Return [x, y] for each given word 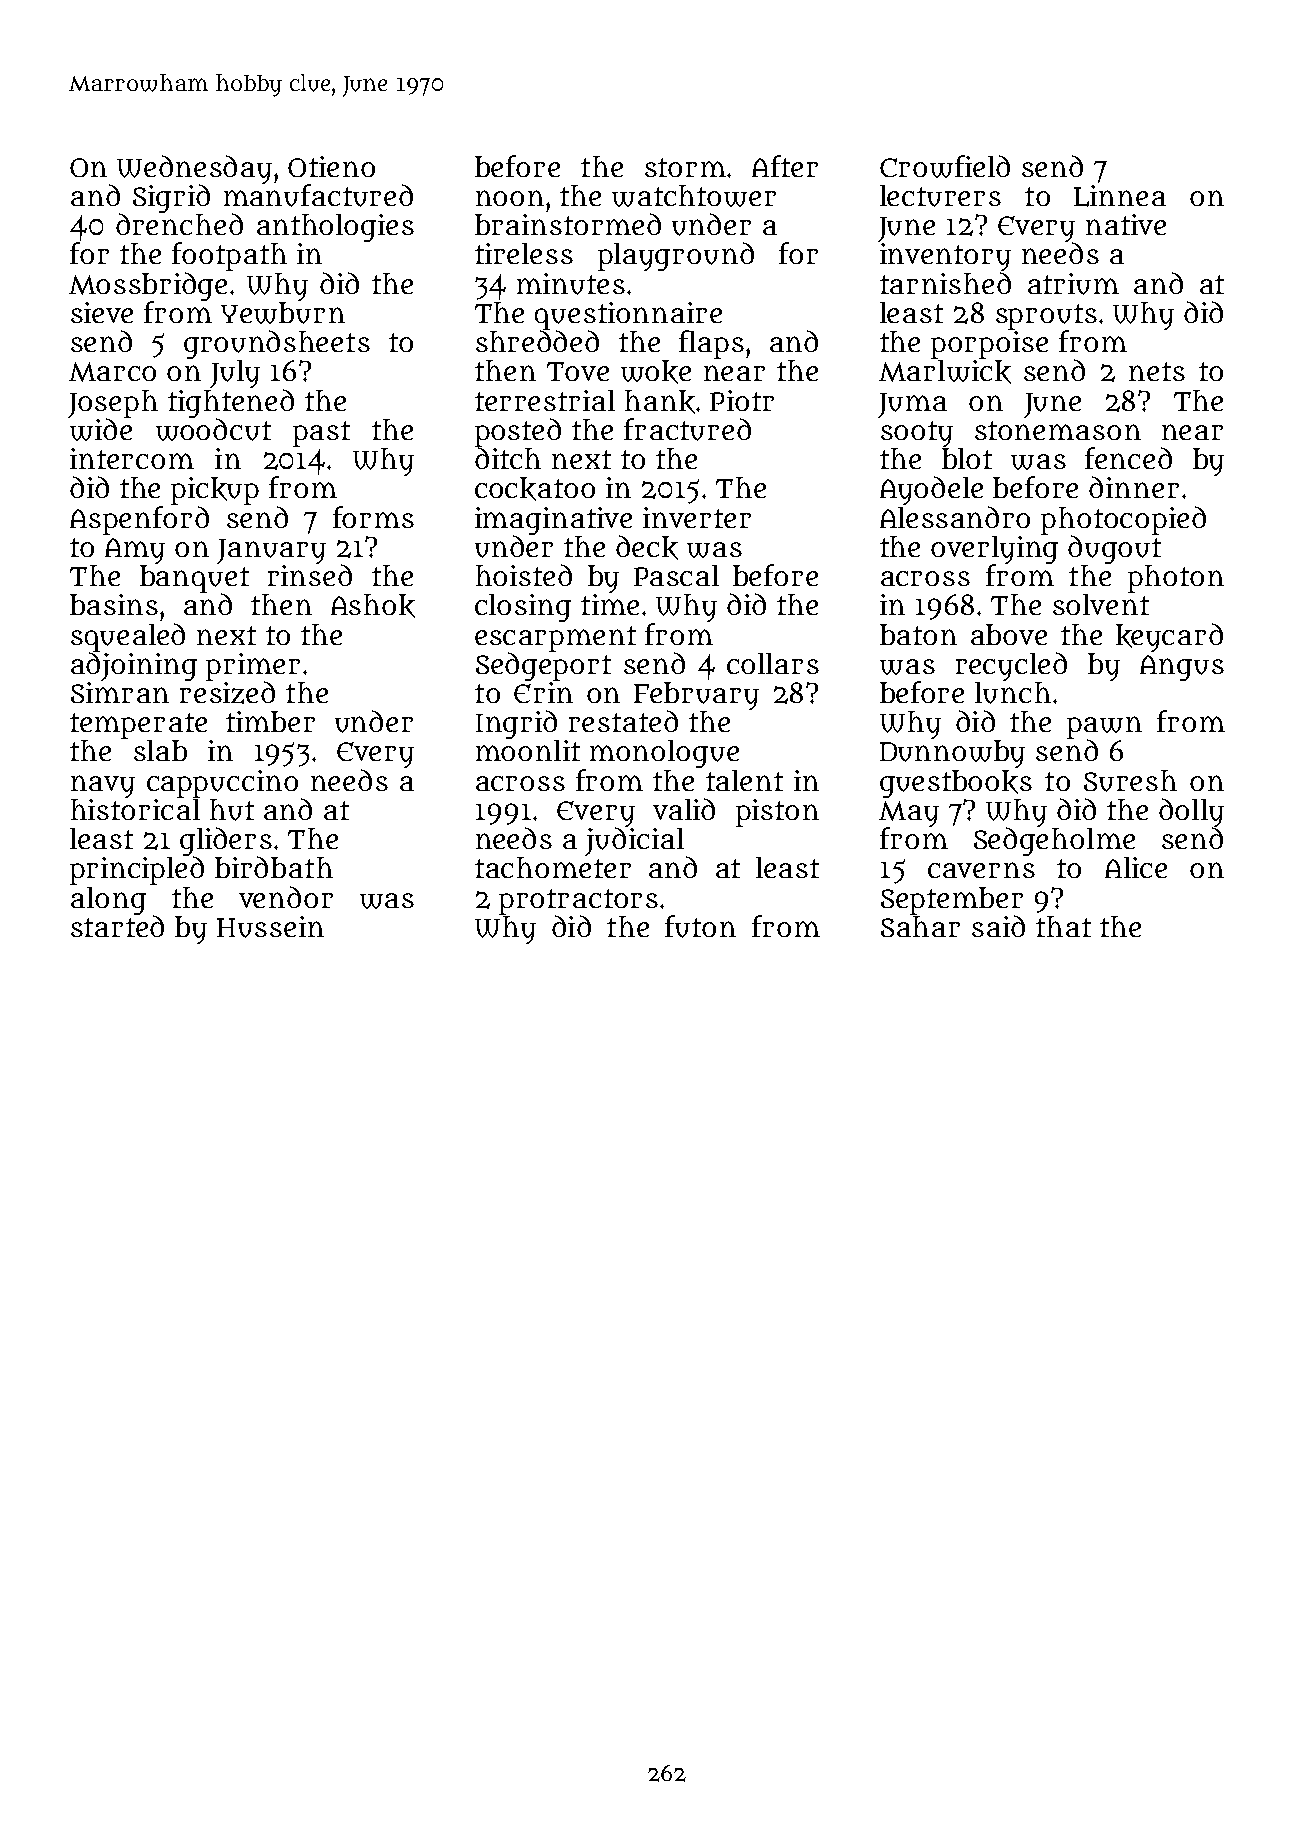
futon [700, 926]
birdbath [274, 867]
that [1063, 926]
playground [676, 256]
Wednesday [194, 169]
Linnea [1120, 196]
